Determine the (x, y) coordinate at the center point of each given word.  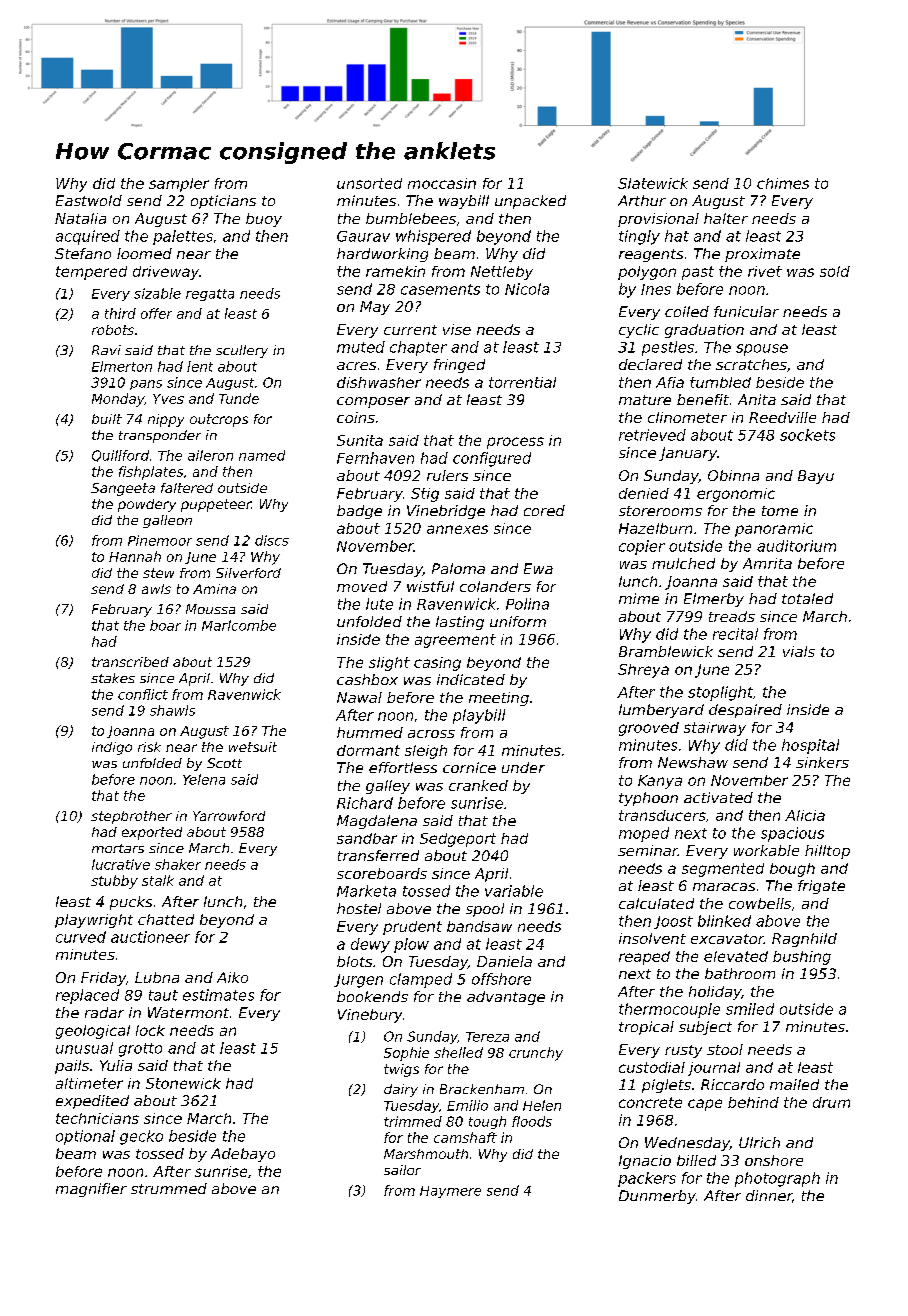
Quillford (120, 456)
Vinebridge (446, 512)
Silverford (248, 573)
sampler (179, 185)
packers (647, 1179)
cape (705, 1105)
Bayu (816, 477)
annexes (457, 529)
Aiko (232, 977)
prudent (412, 928)
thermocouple (669, 1010)
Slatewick (653, 183)
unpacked (530, 202)
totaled (807, 598)
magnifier (91, 1190)
